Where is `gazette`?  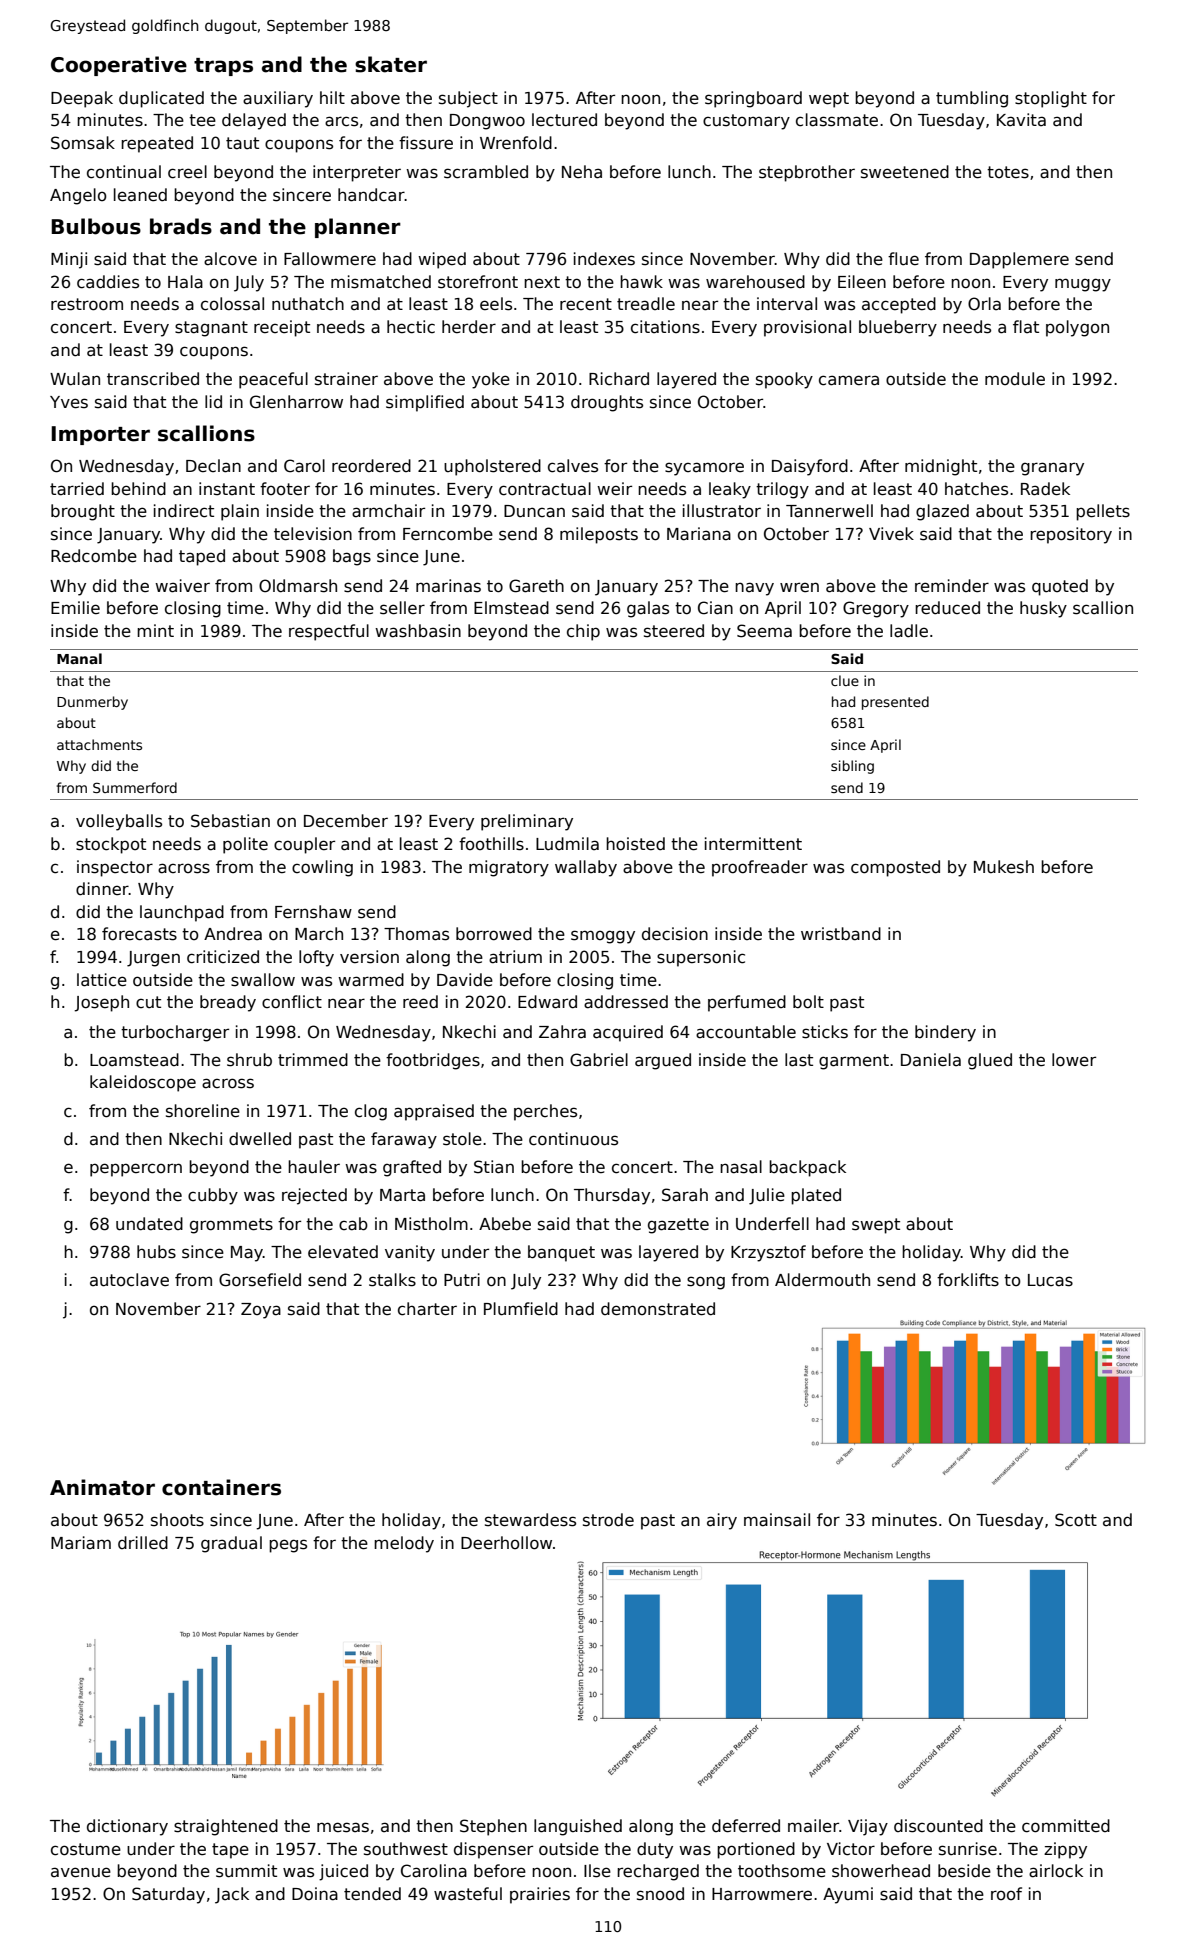
gazette is located at coordinates (678, 1226).
